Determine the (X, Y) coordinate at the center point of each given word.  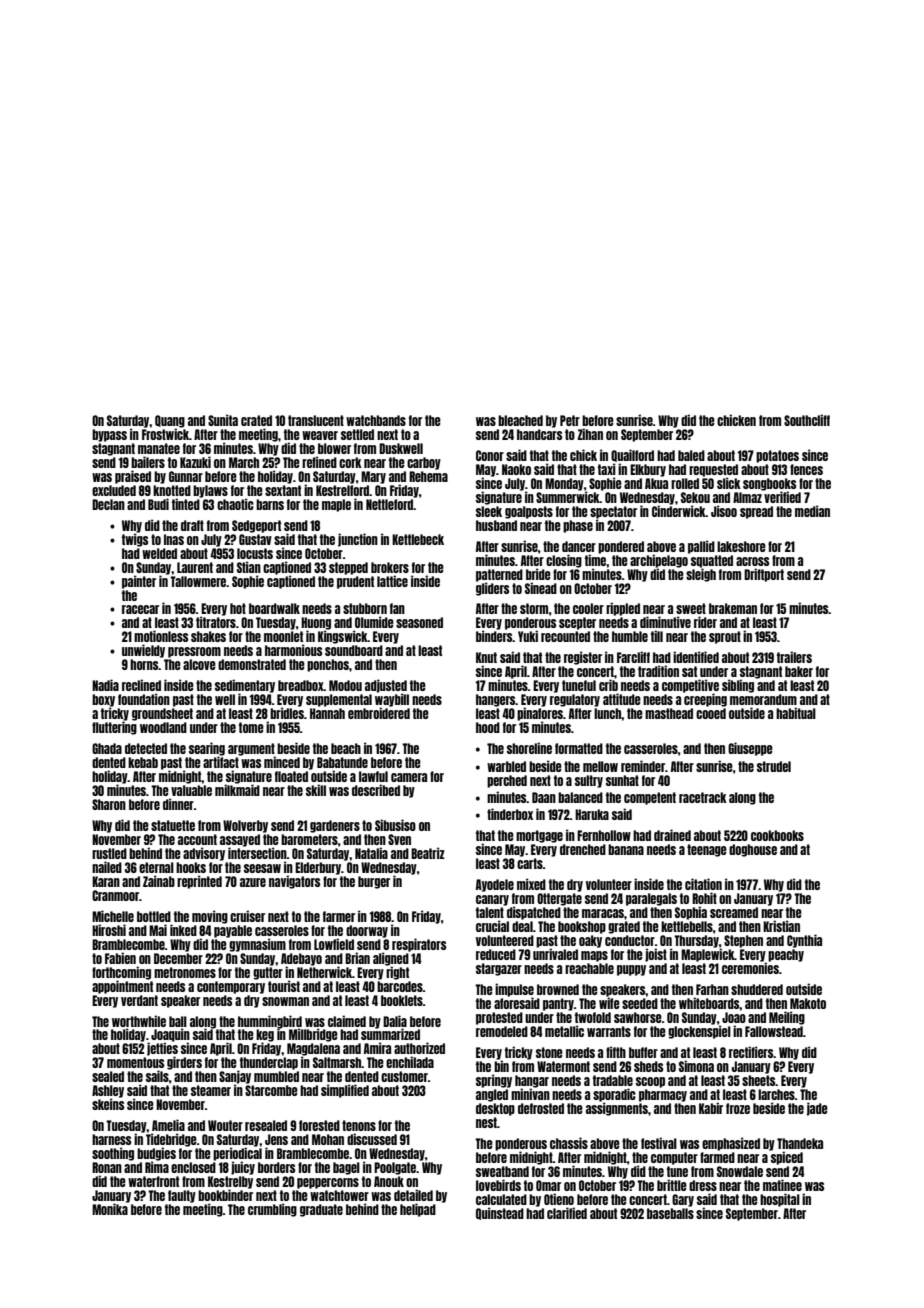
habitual (796, 713)
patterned (499, 575)
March (244, 462)
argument (251, 749)
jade (817, 1109)
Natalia (371, 853)
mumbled (276, 1076)
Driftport (764, 575)
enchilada (410, 1062)
